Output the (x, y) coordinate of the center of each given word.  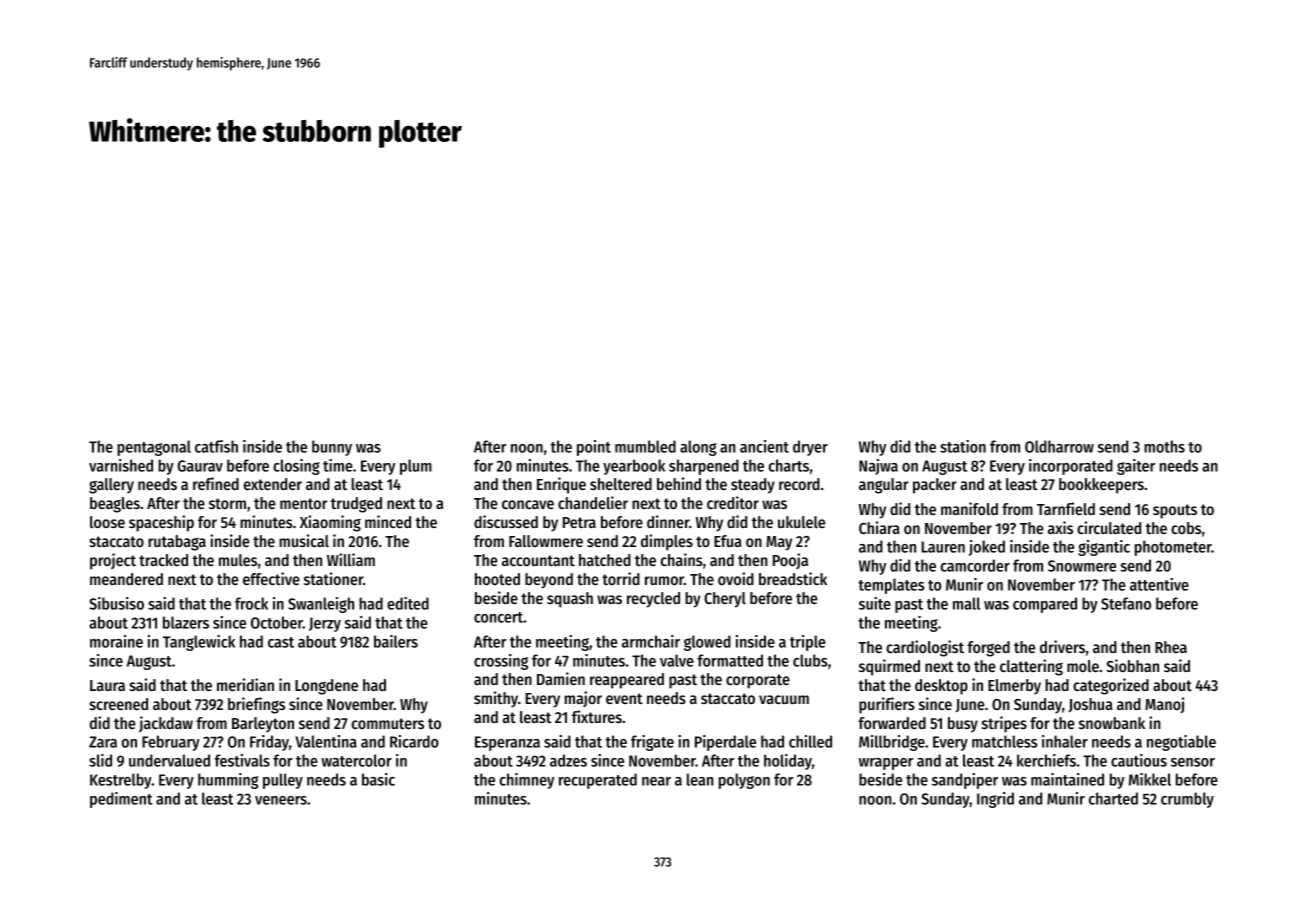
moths (1164, 446)
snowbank (1112, 723)
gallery (111, 486)
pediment (121, 800)
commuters (388, 723)
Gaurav (200, 466)
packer (935, 486)
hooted (497, 579)
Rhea (1171, 647)
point (594, 448)
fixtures (597, 716)
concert (498, 617)
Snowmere (1082, 566)
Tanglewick (199, 643)
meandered (126, 579)
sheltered (621, 484)
